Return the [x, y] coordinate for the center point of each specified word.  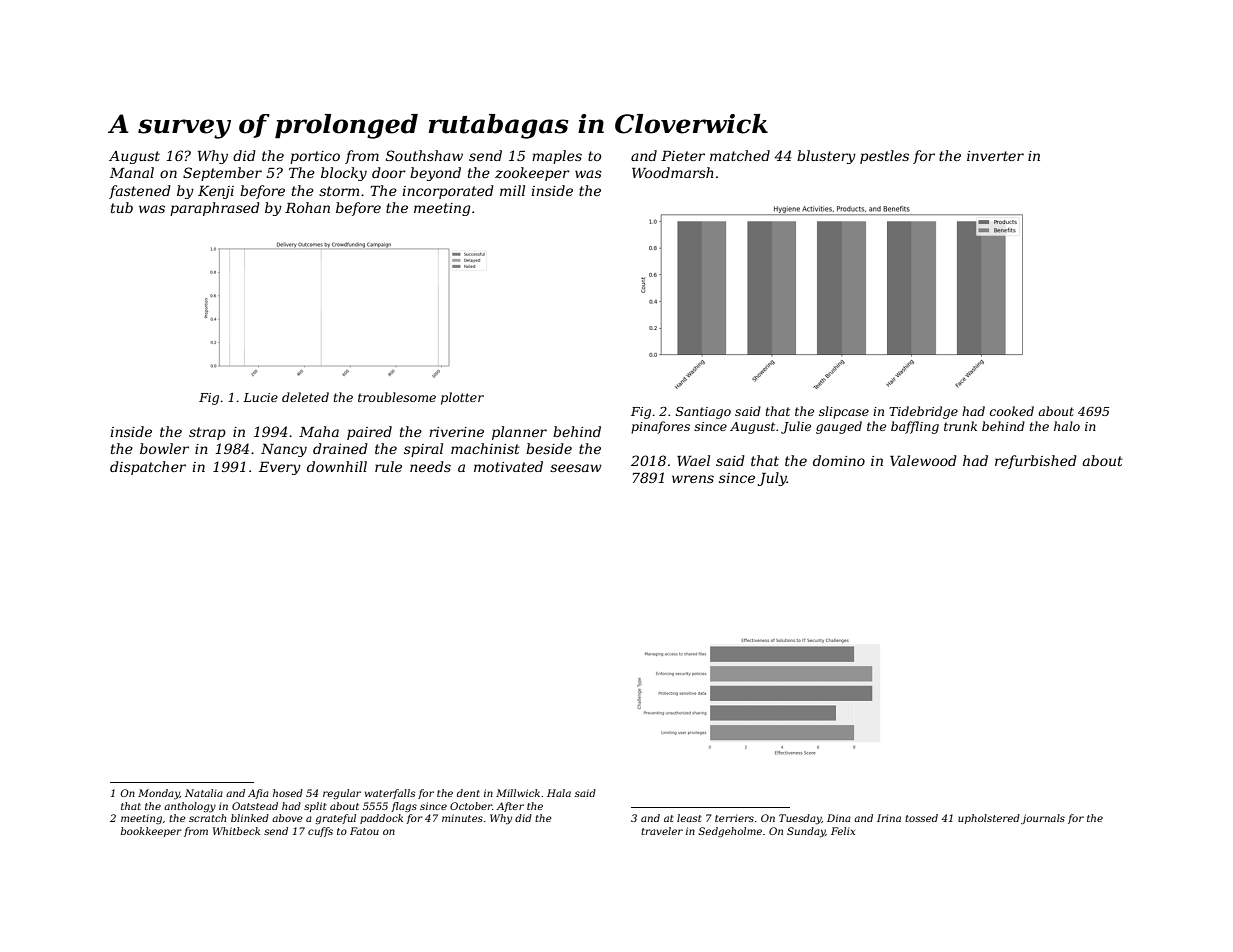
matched [740, 155]
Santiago [703, 413]
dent [468, 793]
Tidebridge [923, 412]
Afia [258, 794]
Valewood [923, 460]
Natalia [204, 793]
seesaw [576, 468]
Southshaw [424, 155]
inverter [995, 156]
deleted [305, 397]
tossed [921, 818]
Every [280, 468]
